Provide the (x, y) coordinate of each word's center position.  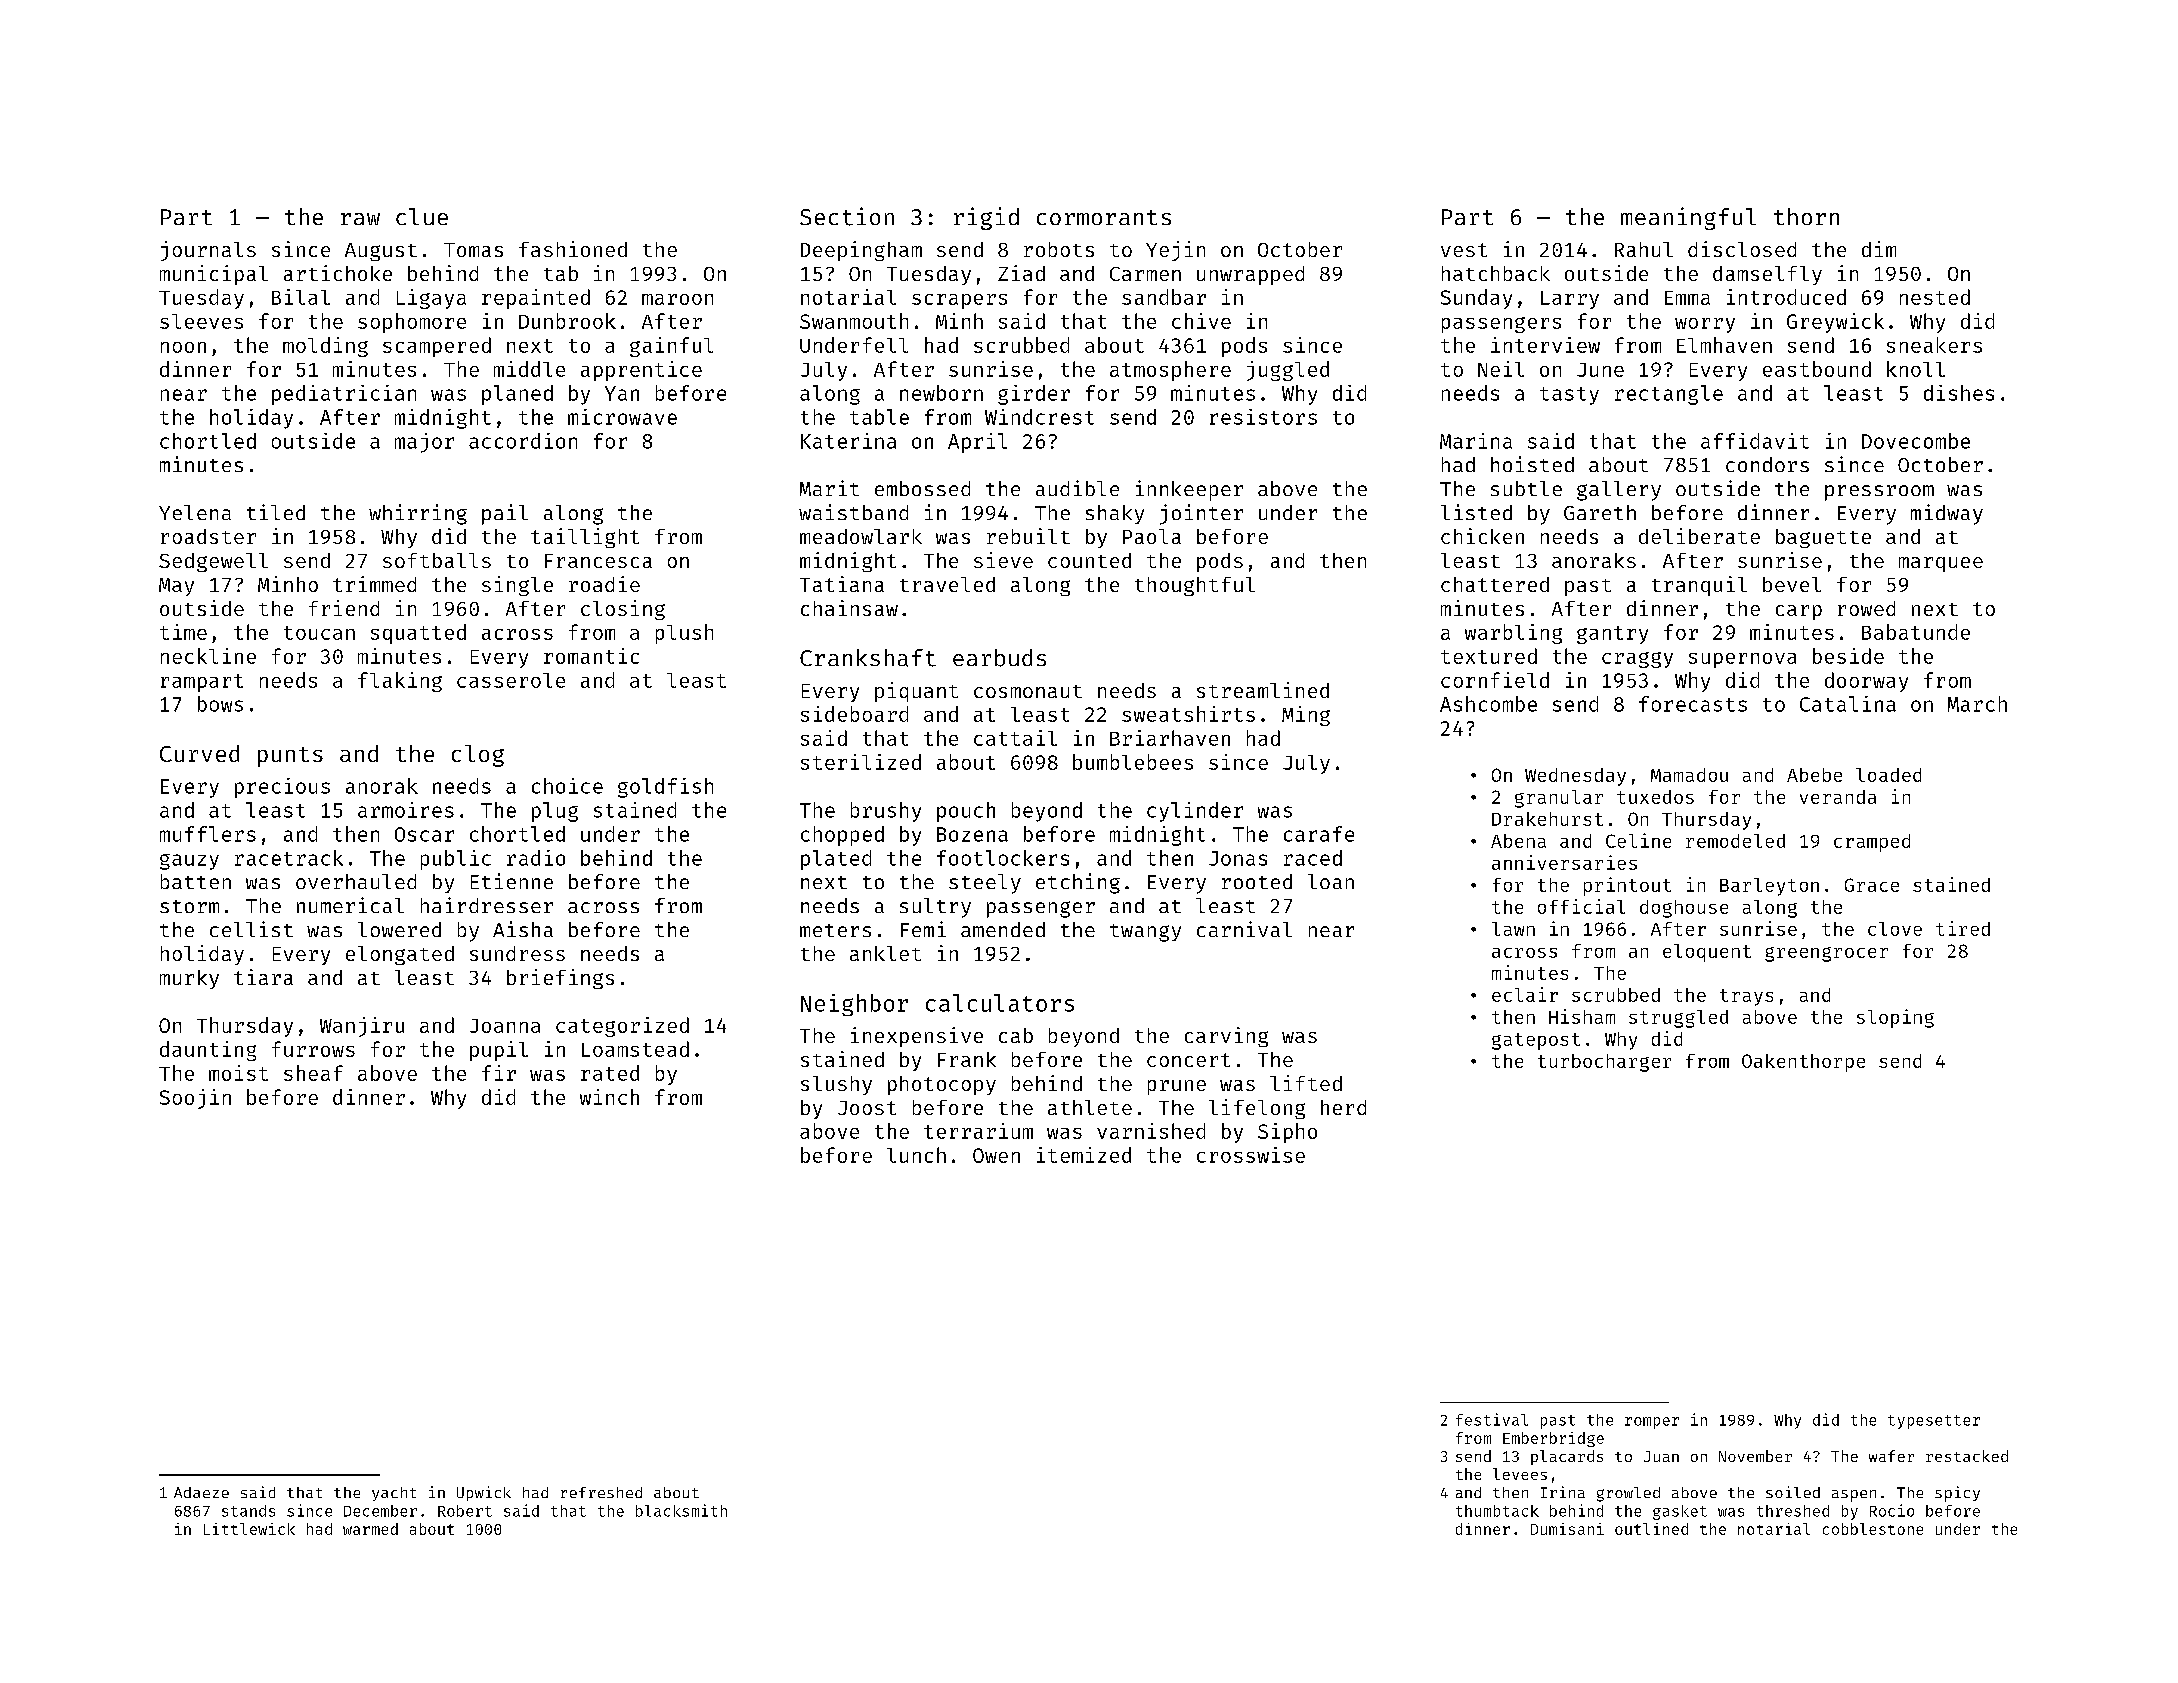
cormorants (1104, 217)
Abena (1518, 841)
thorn (1806, 216)
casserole (511, 680)
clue (422, 216)
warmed (370, 1529)
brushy (886, 812)
